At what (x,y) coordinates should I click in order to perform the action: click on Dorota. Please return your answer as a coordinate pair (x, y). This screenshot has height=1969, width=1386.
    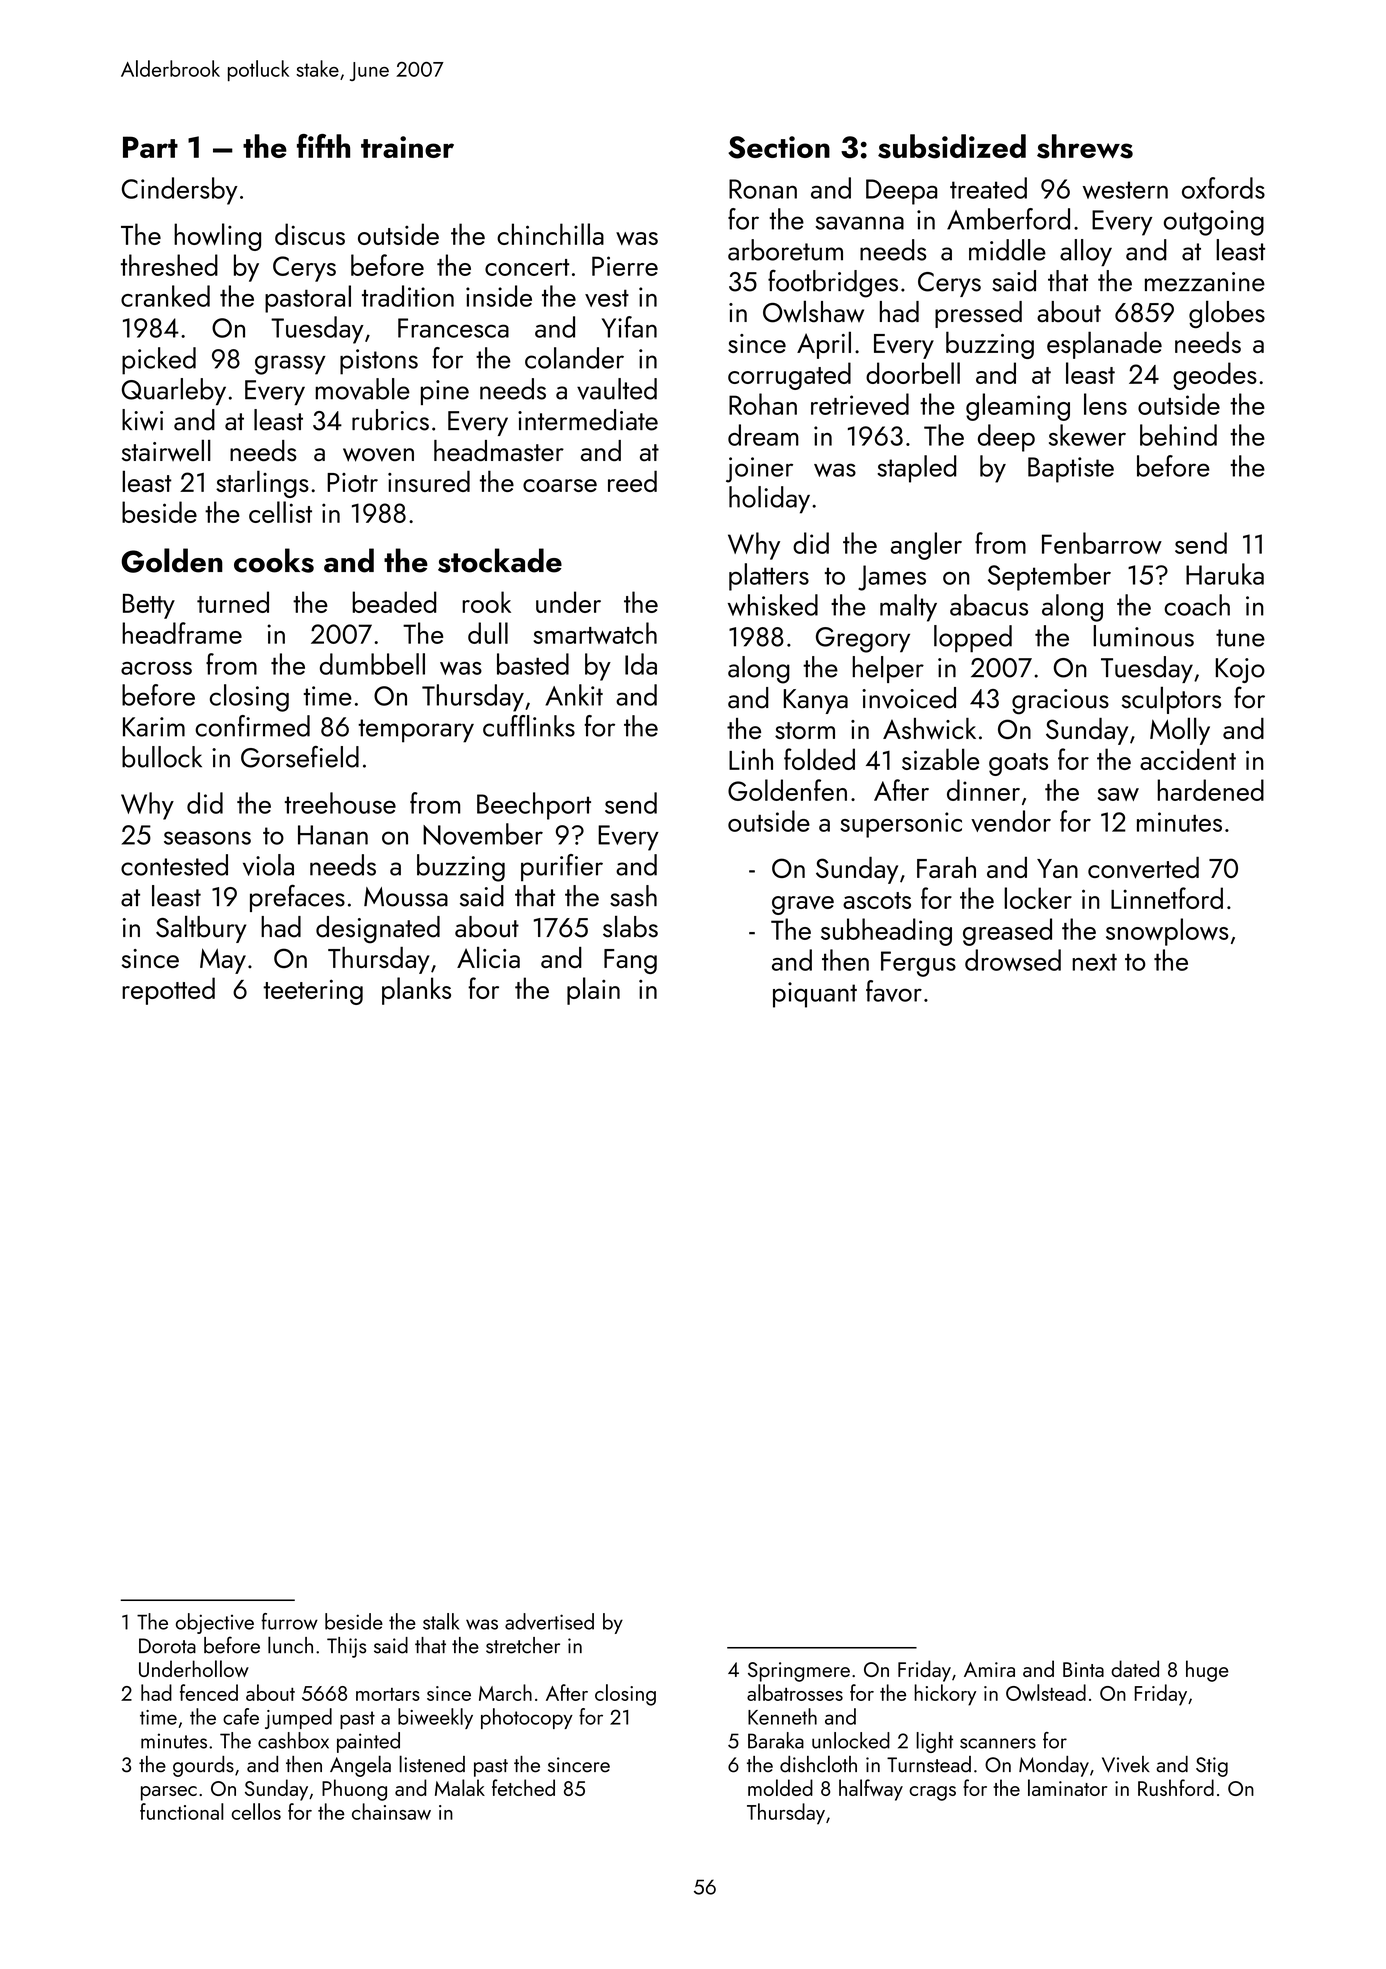
    Looking at the image, I should click on (167, 1646).
